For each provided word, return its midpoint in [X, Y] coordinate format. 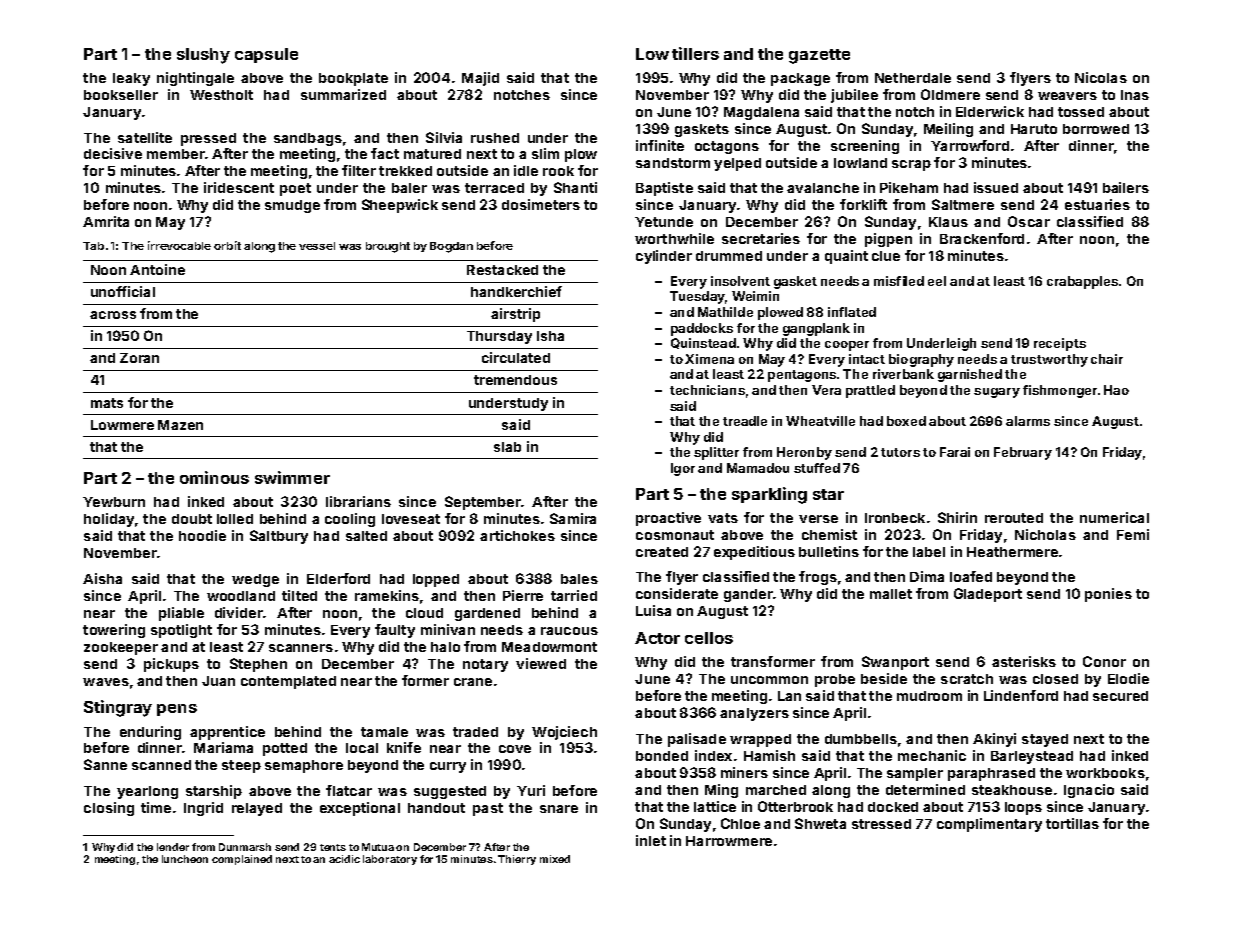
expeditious [754, 553]
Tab [93, 246]
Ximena [709, 359]
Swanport [895, 663]
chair [1107, 359]
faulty [395, 631]
